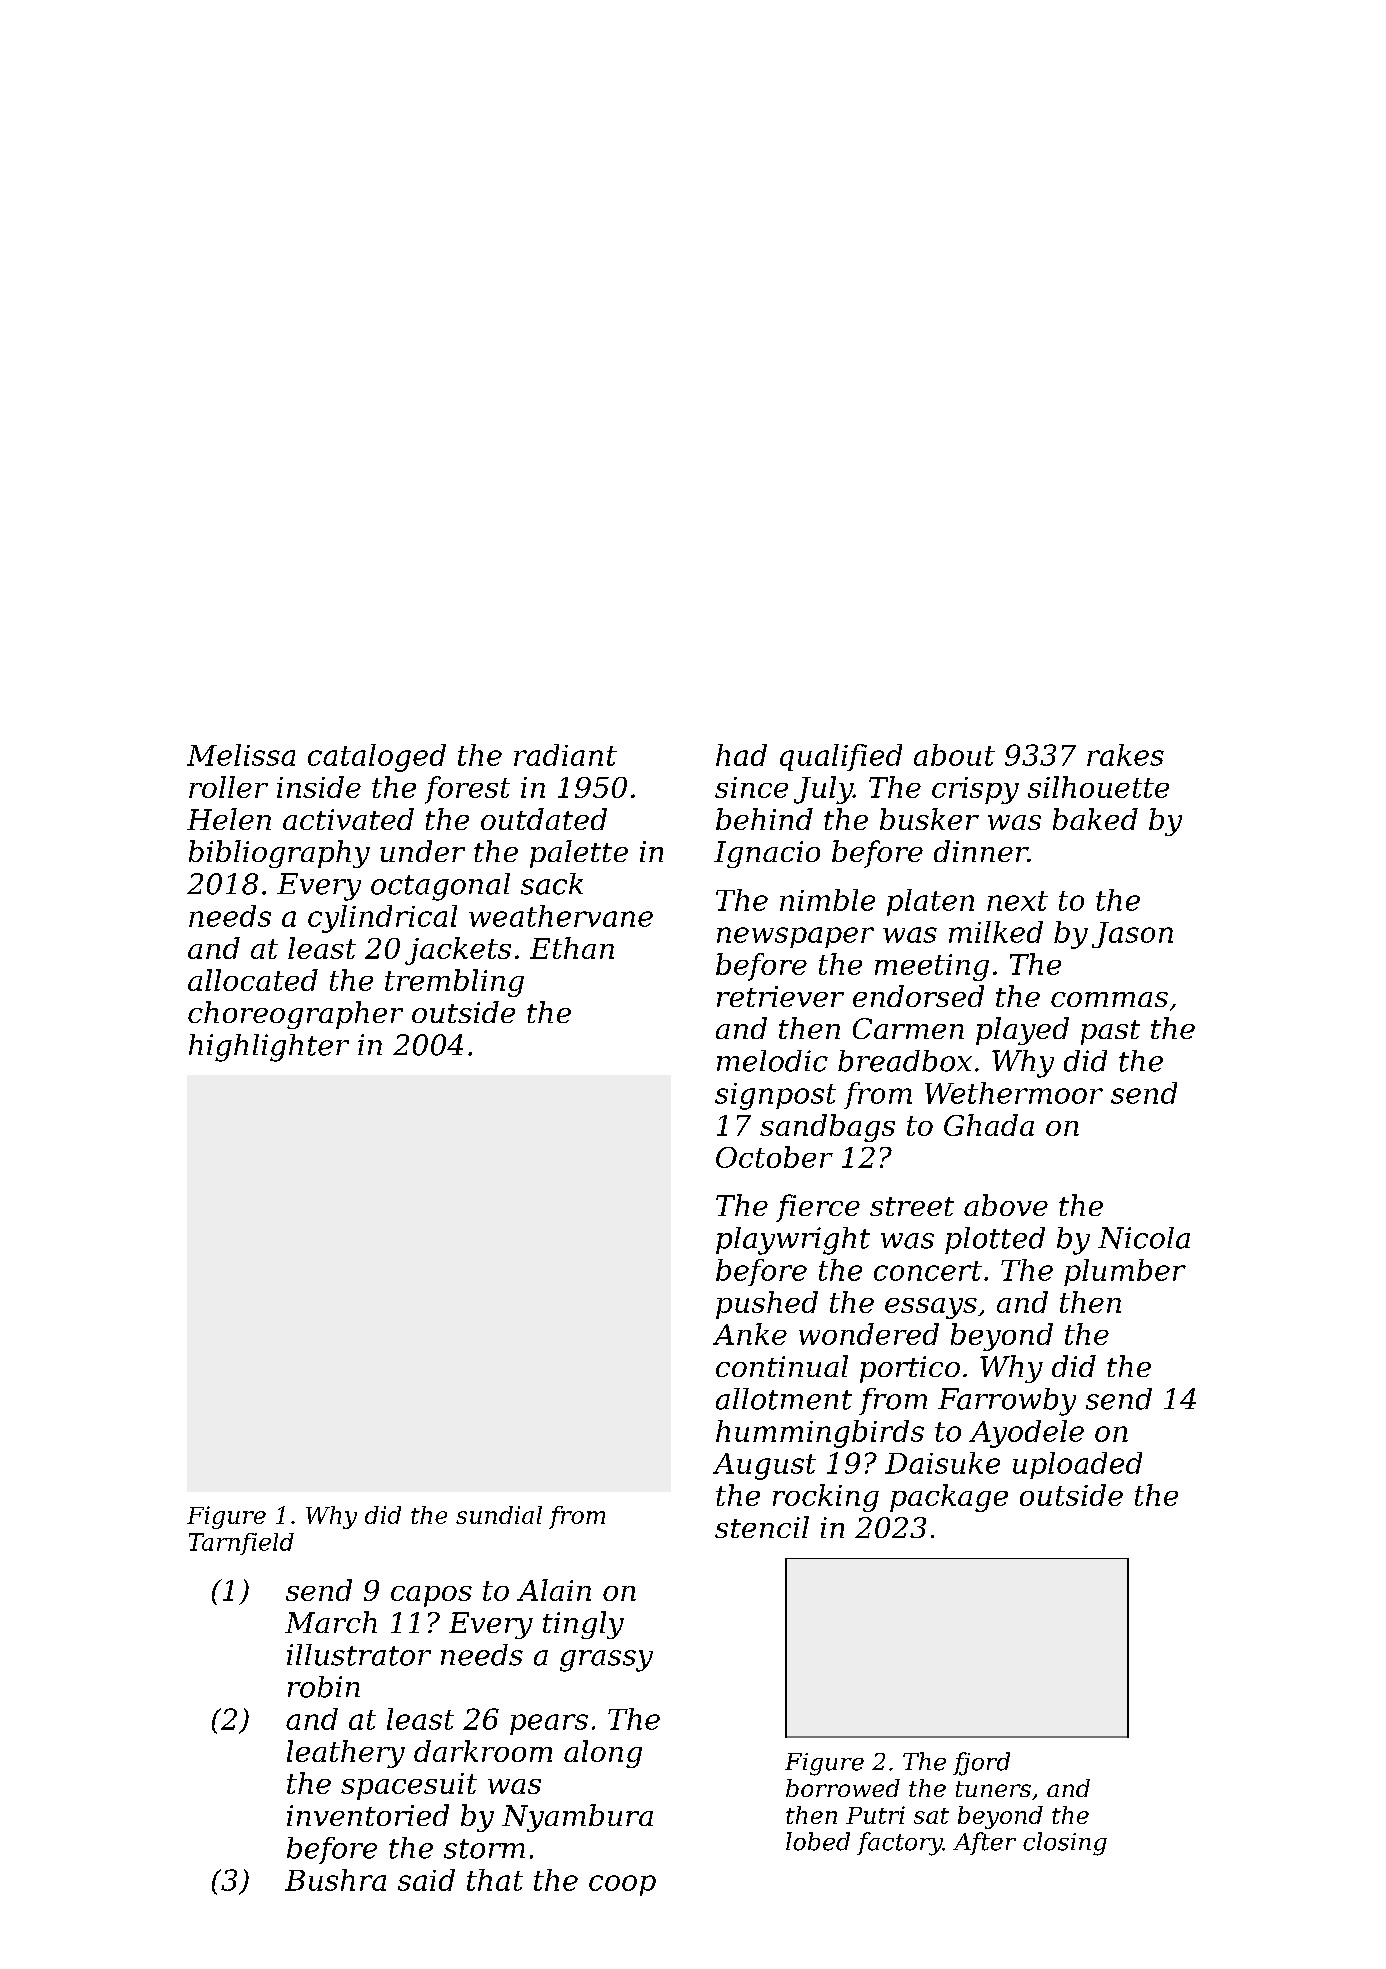 The width and height of the document is (1386, 1969). Describe the element at coordinates (228, 787) in the document. I see `roller` at that location.
